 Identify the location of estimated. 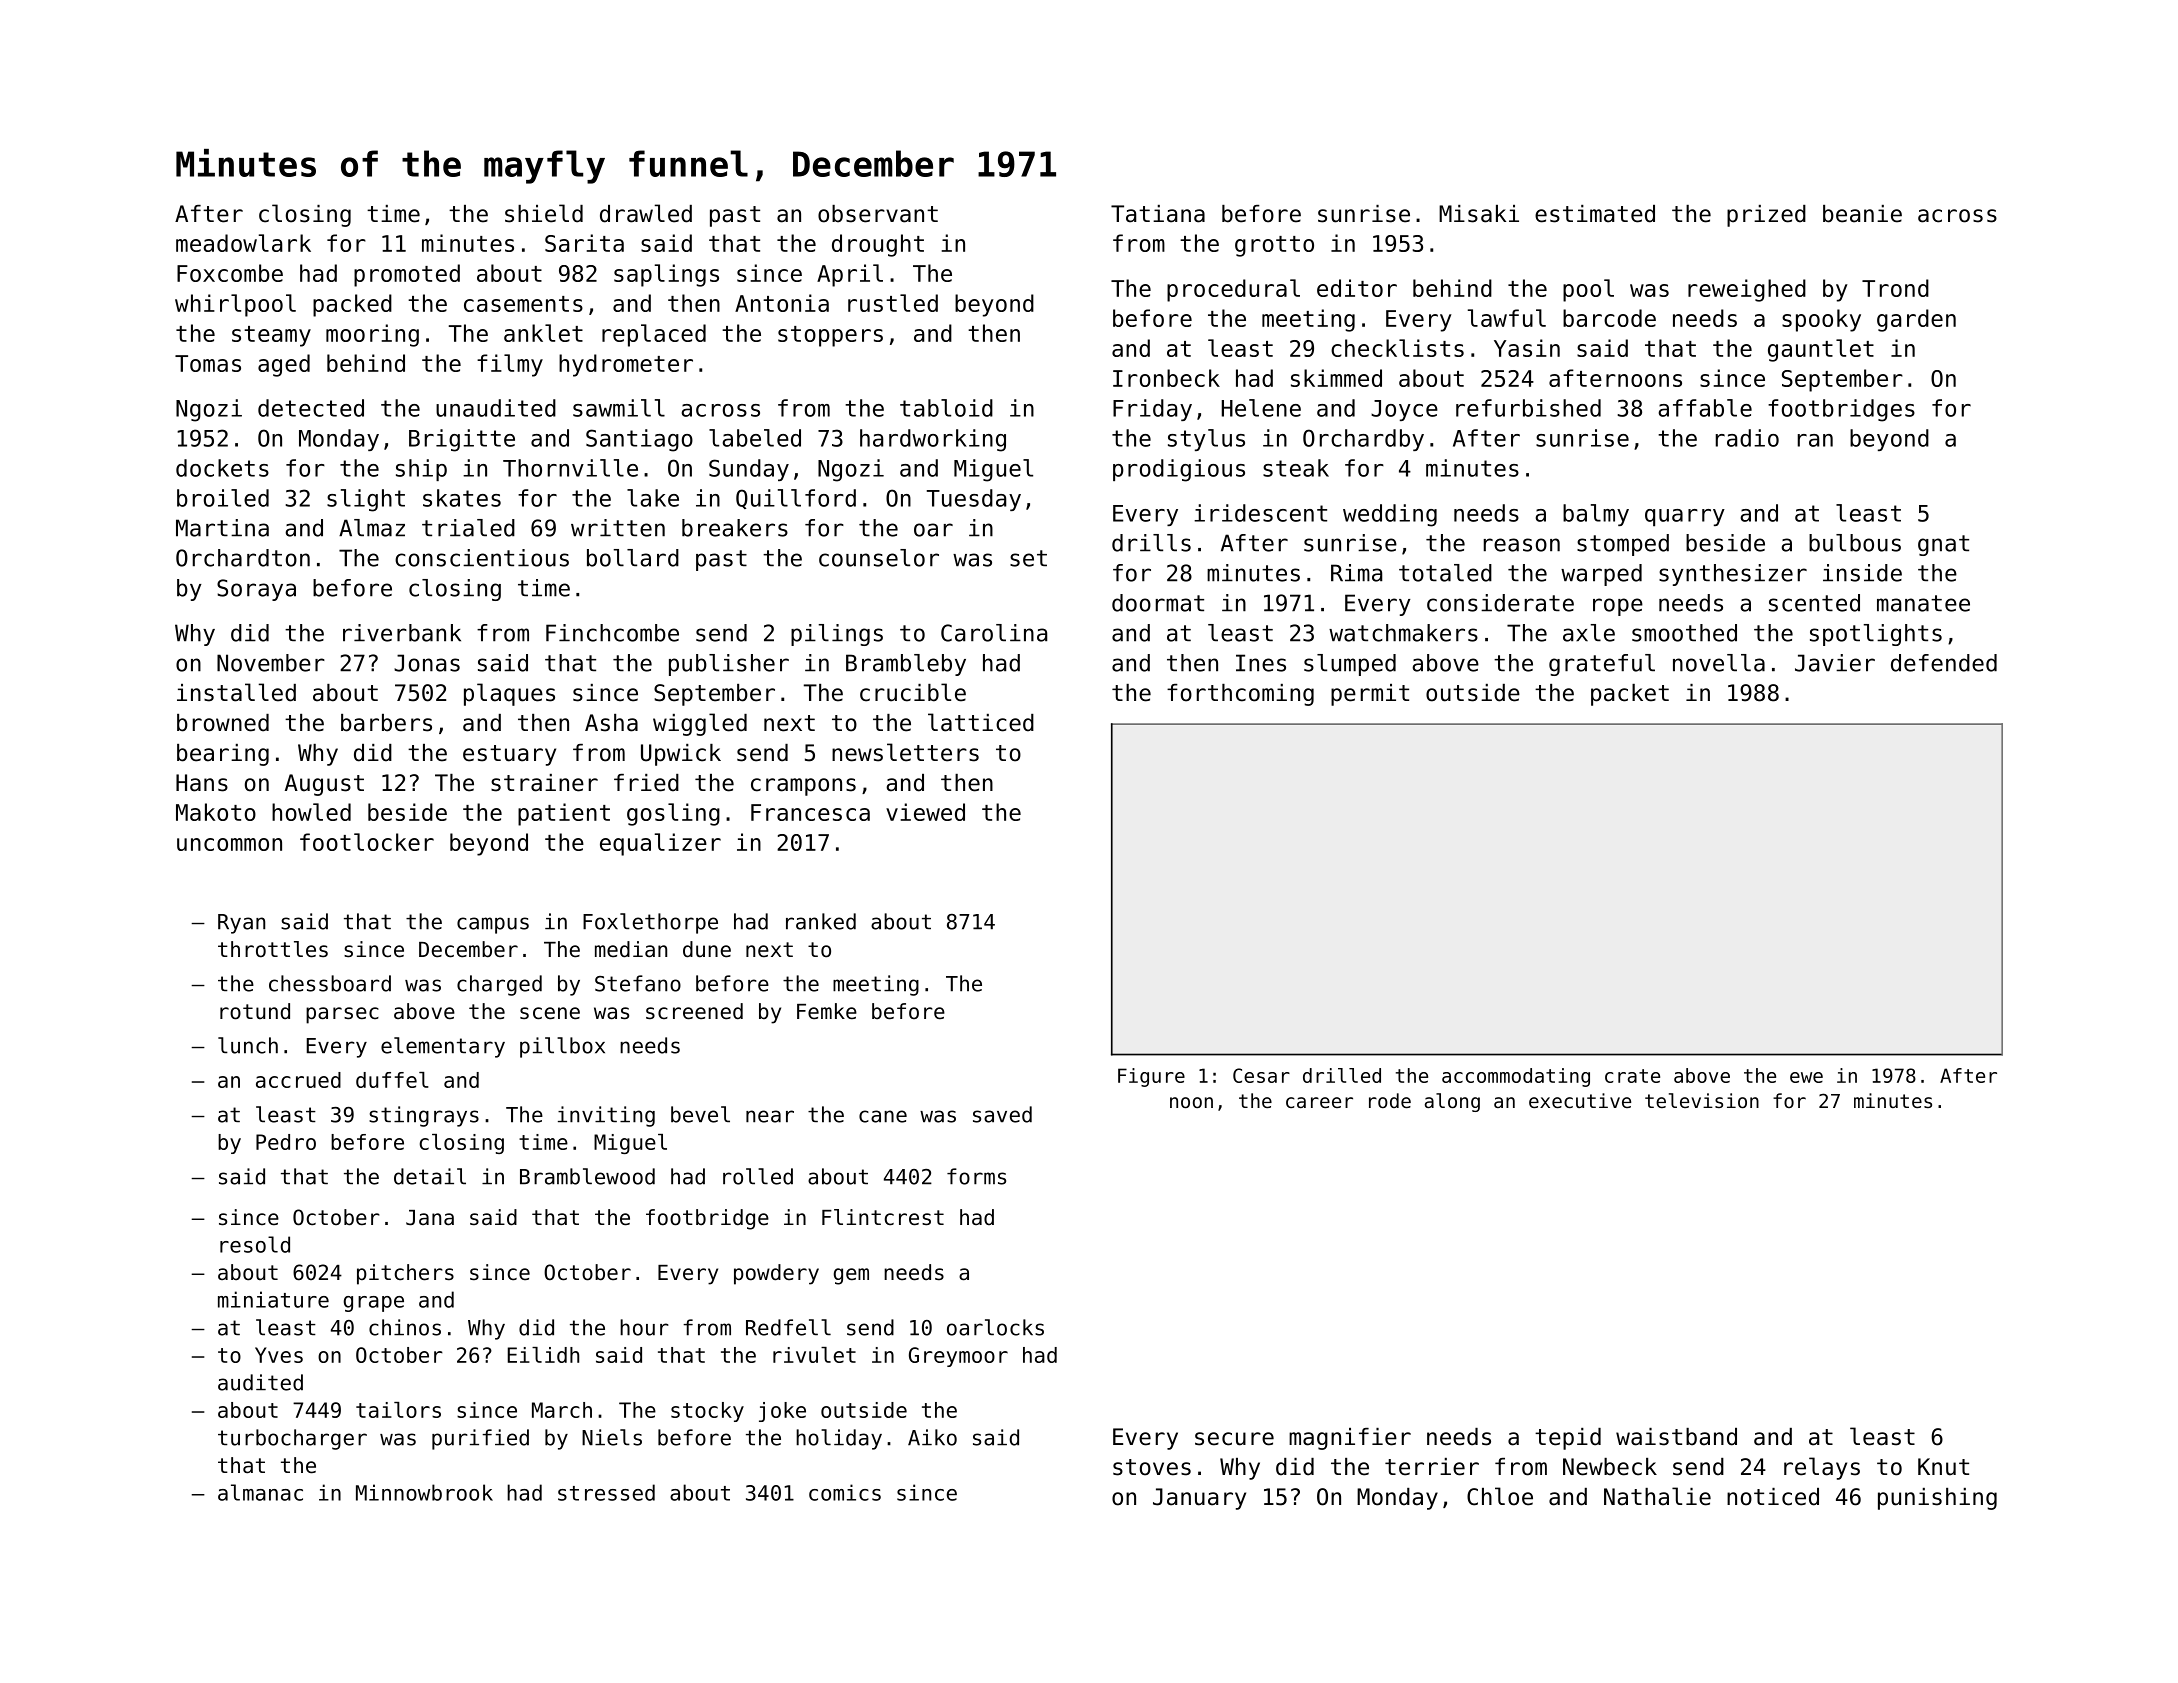
(1595, 214).
